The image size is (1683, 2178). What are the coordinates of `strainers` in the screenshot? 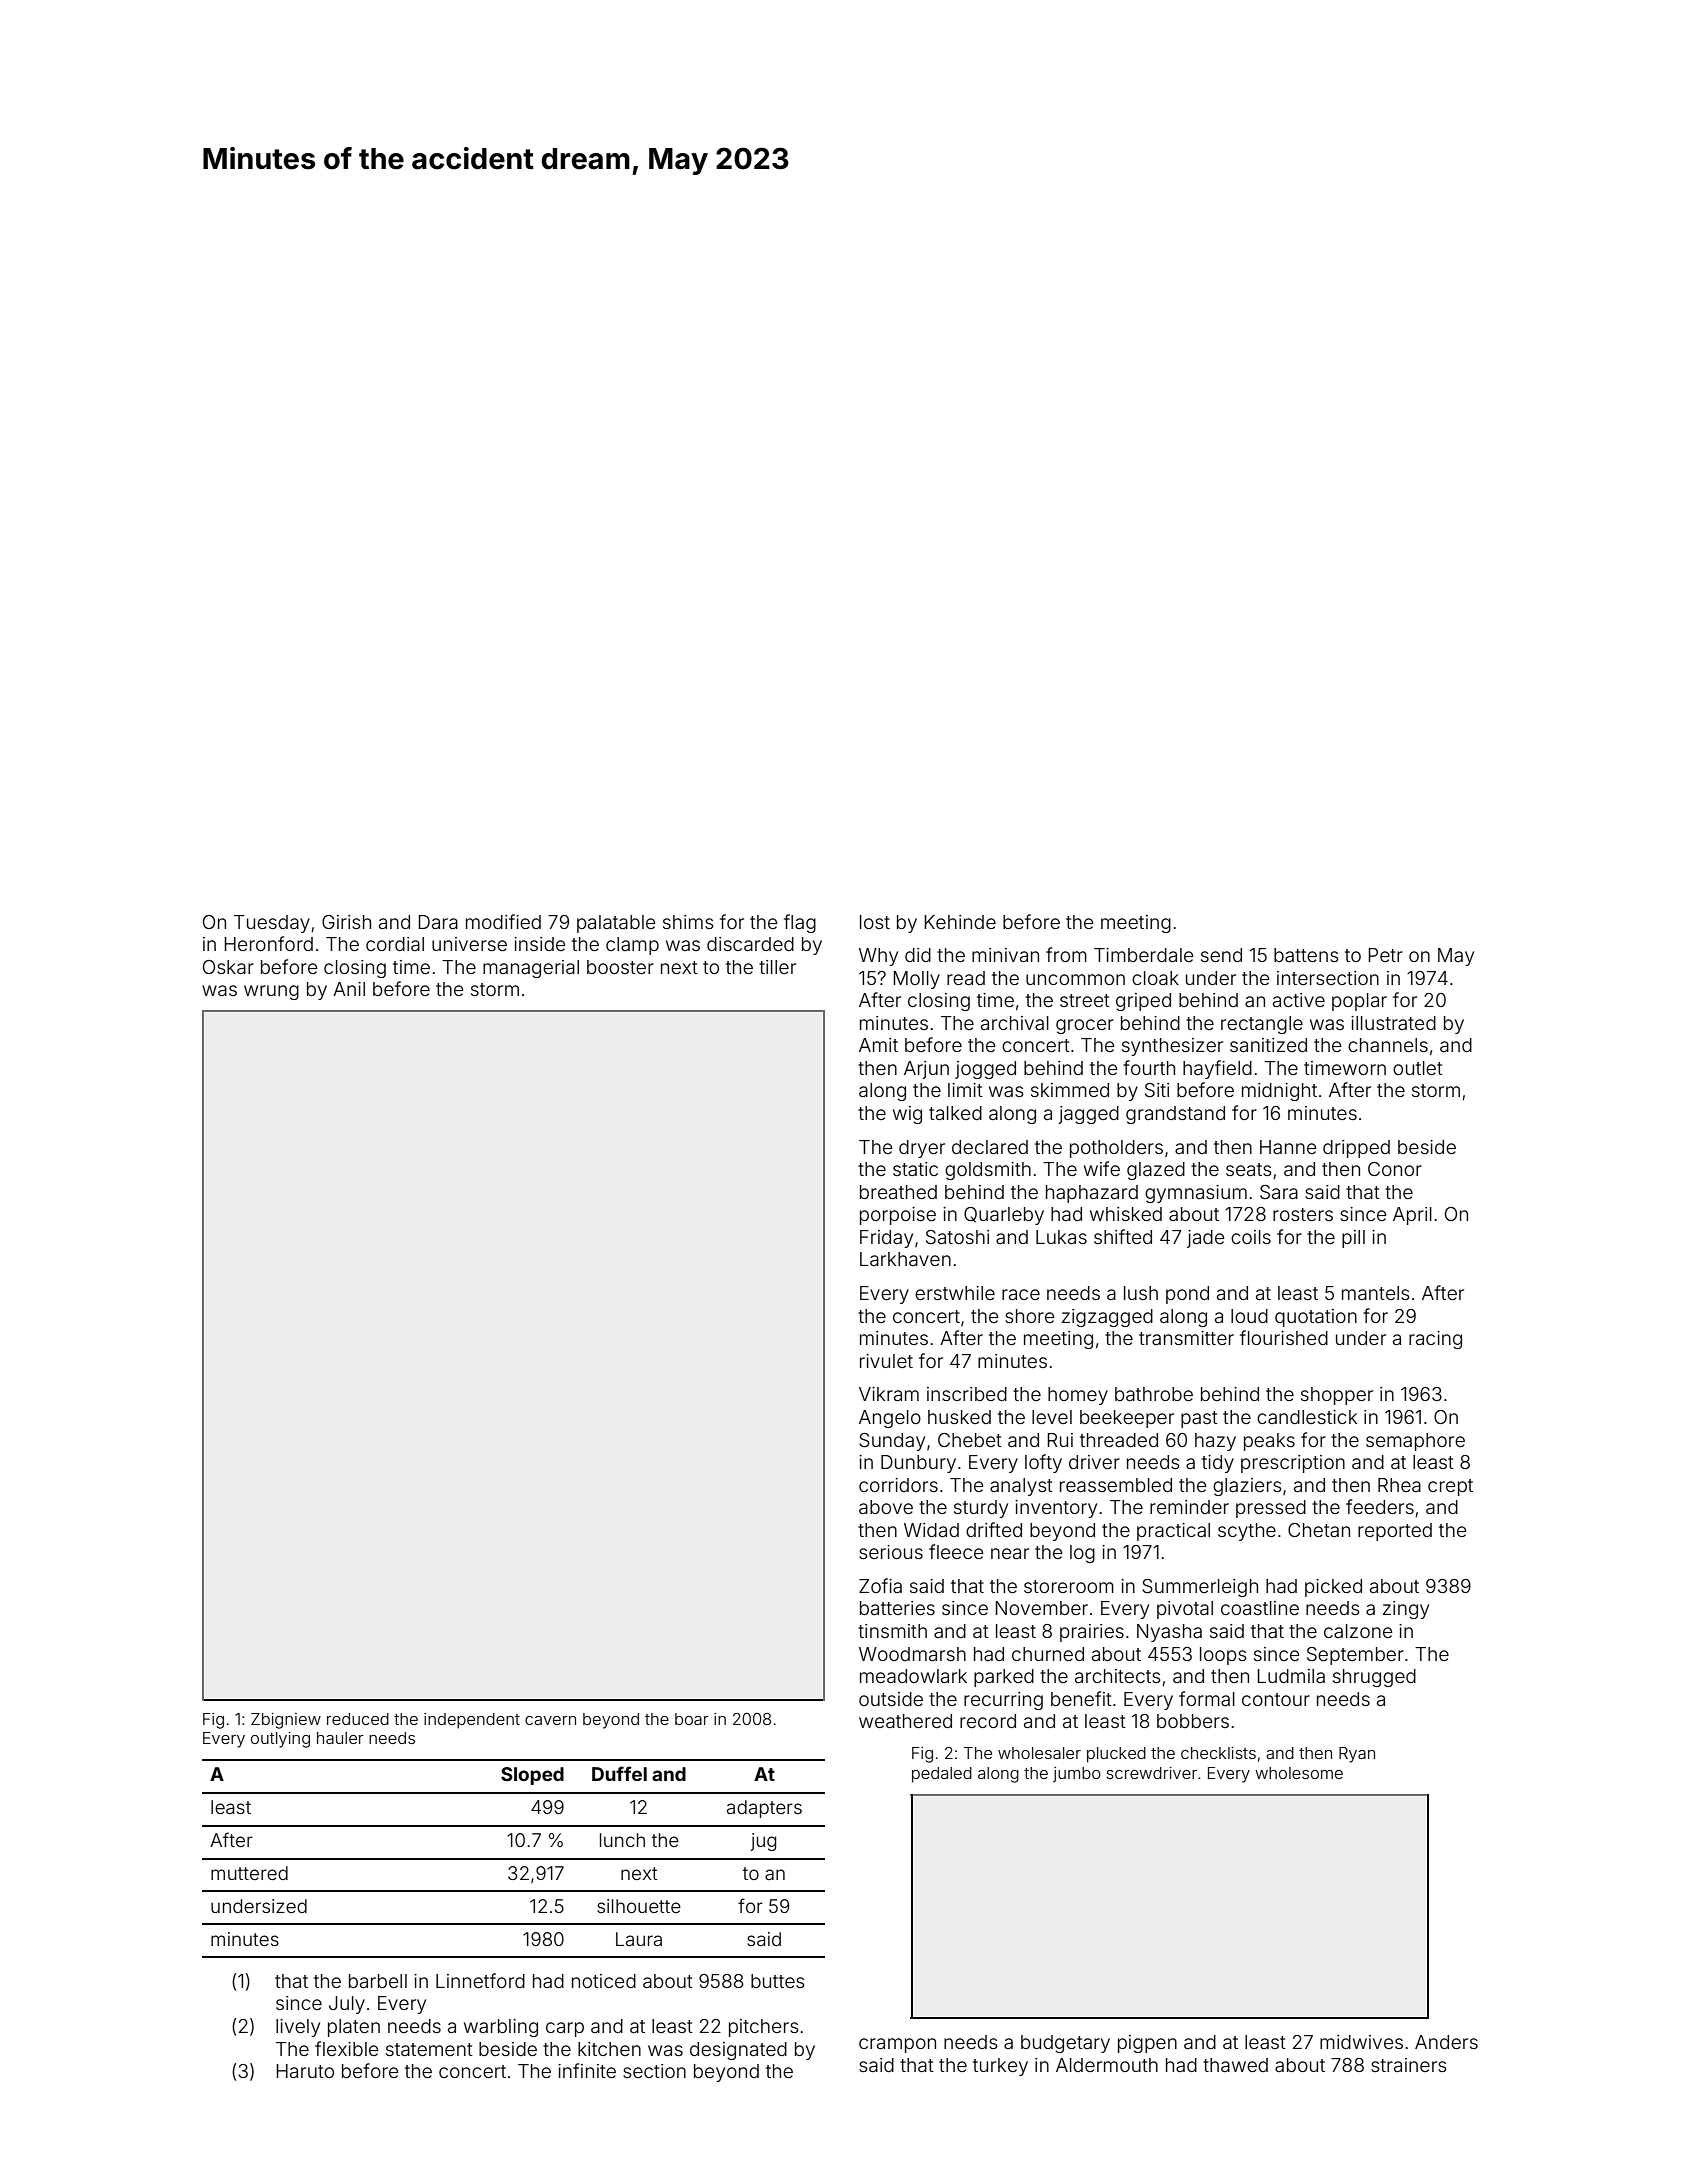 It's located at (1409, 2065).
